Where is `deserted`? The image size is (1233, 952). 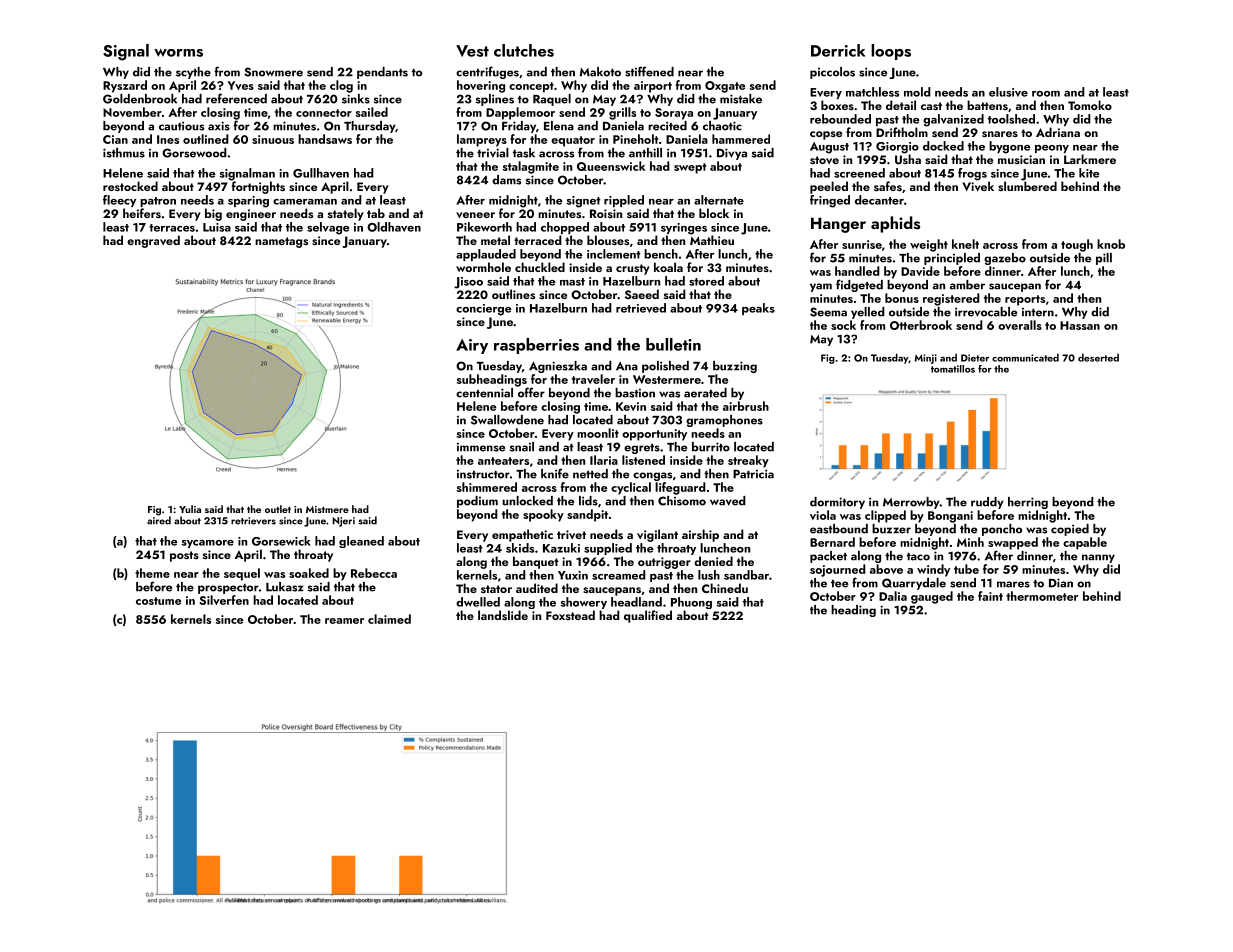
deserted is located at coordinates (1098, 357).
